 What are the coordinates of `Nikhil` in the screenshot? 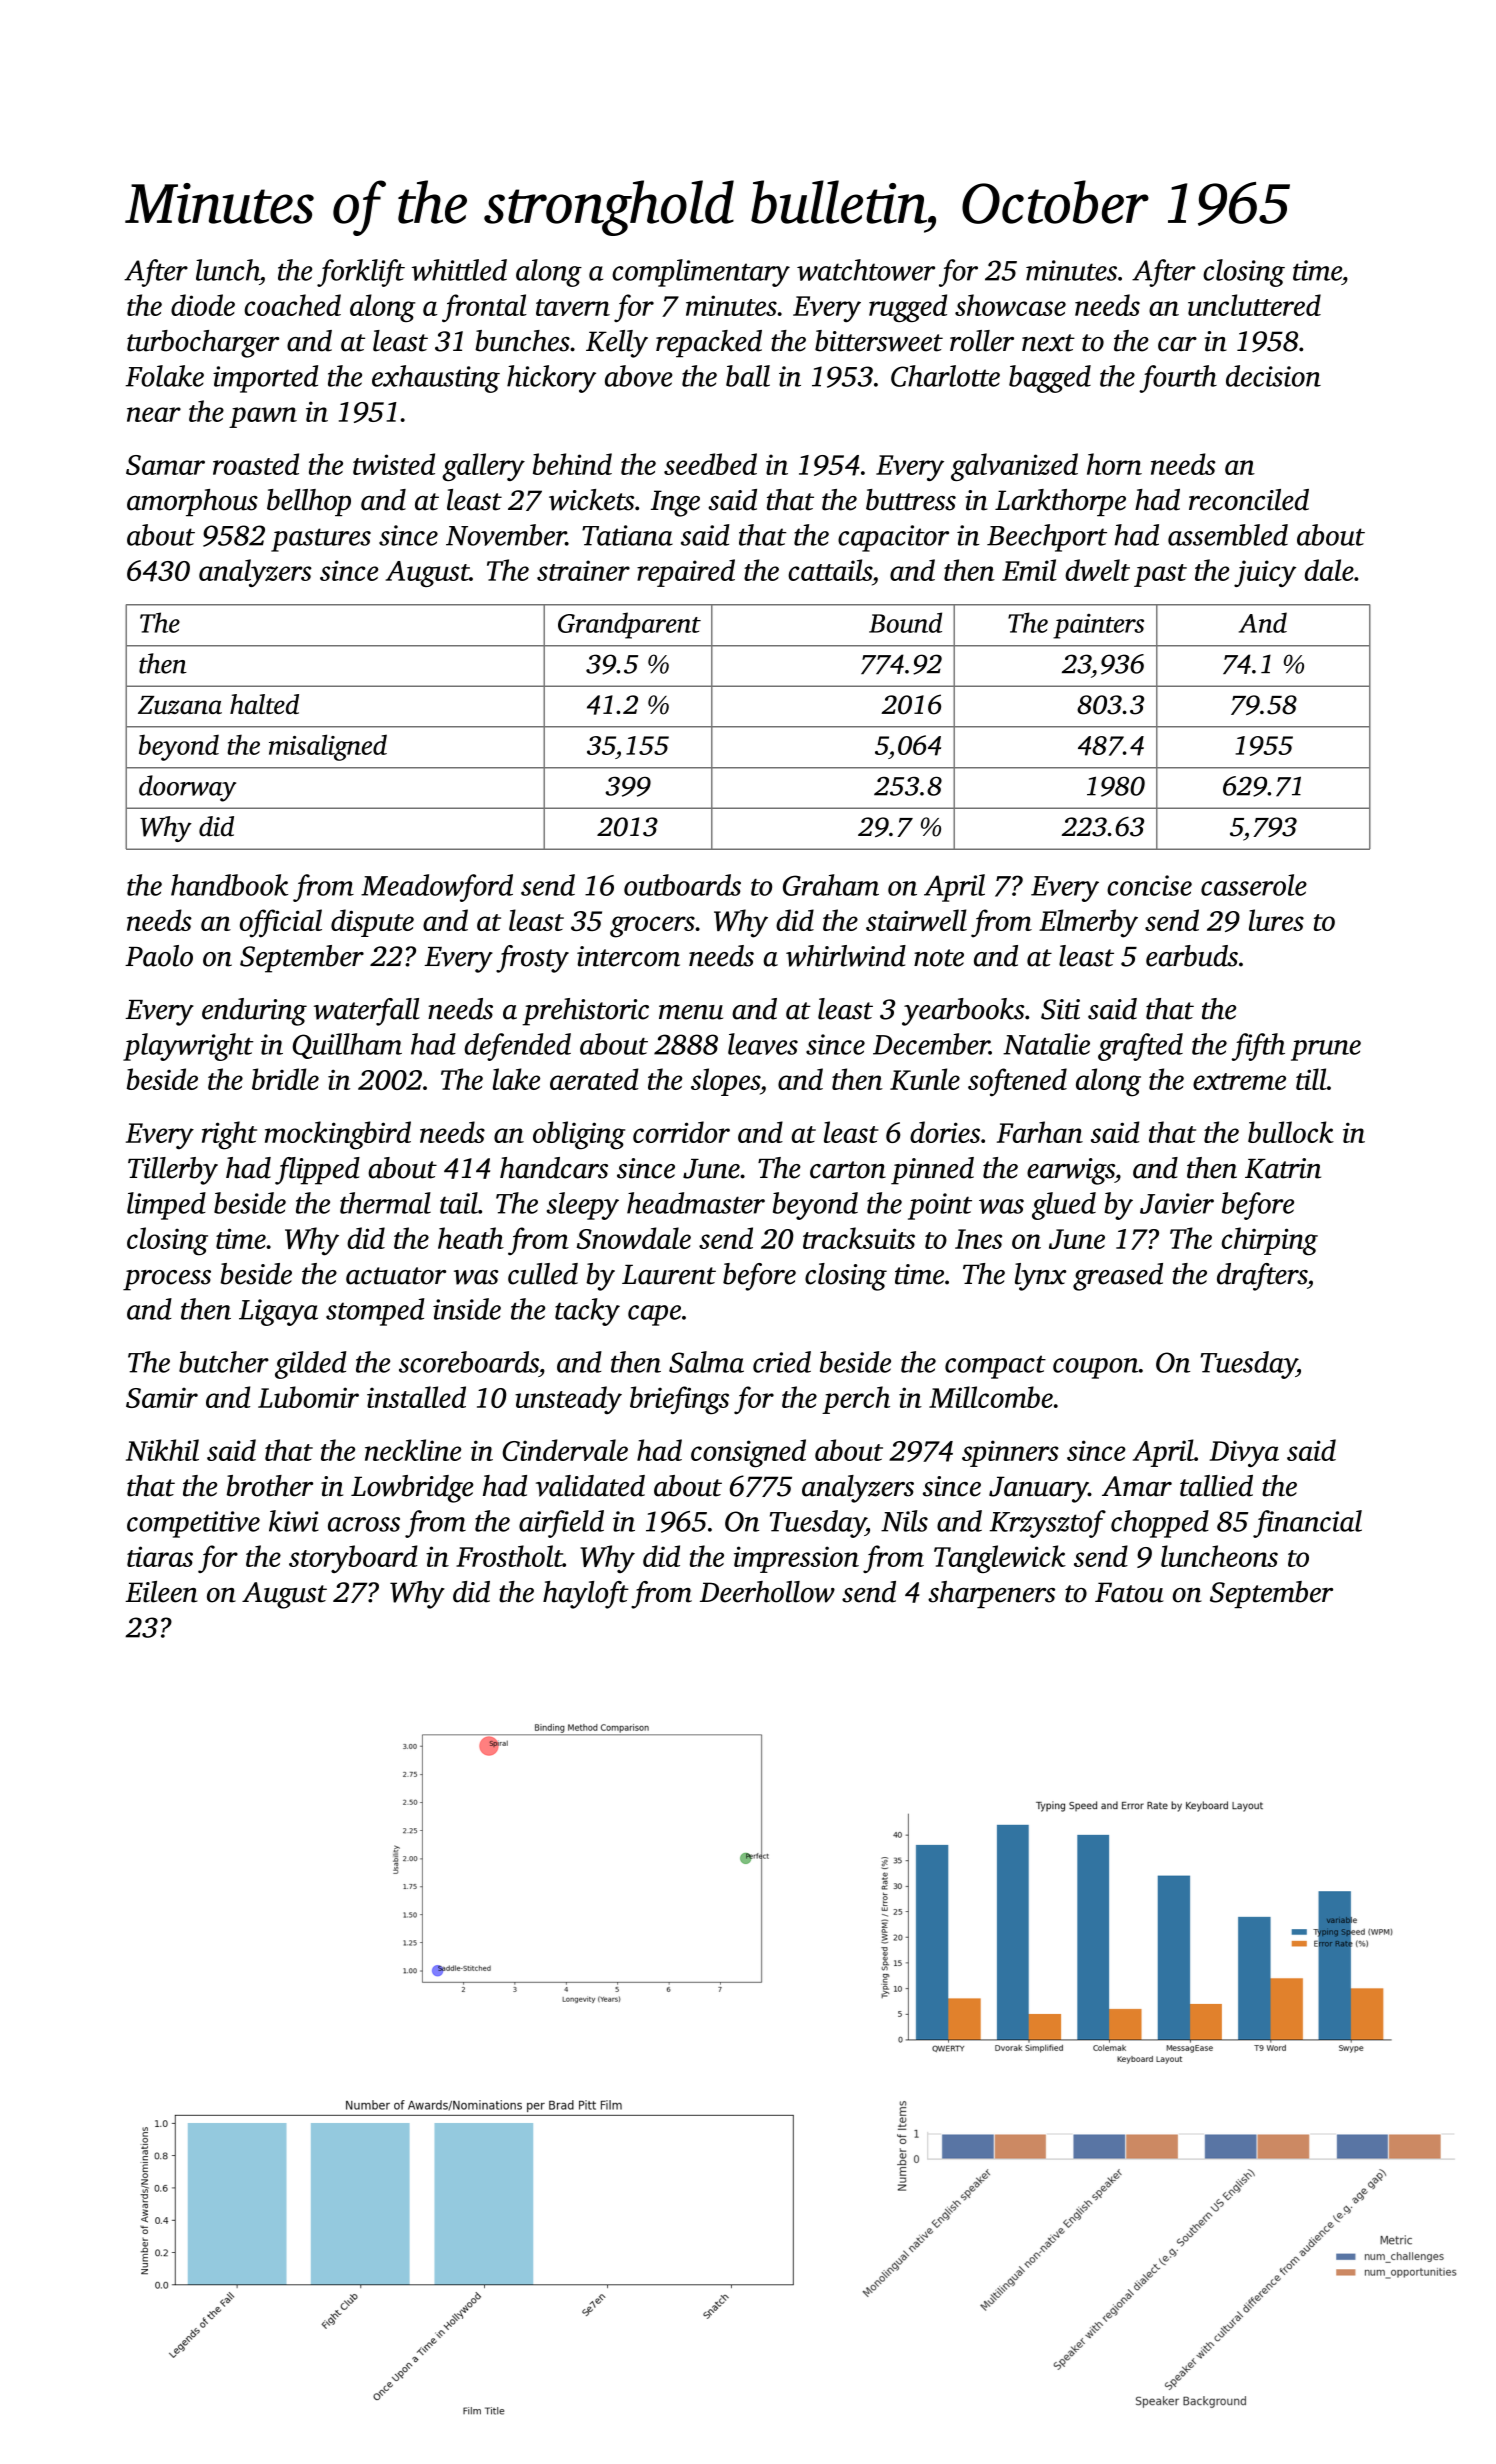 It's located at (162, 1450).
